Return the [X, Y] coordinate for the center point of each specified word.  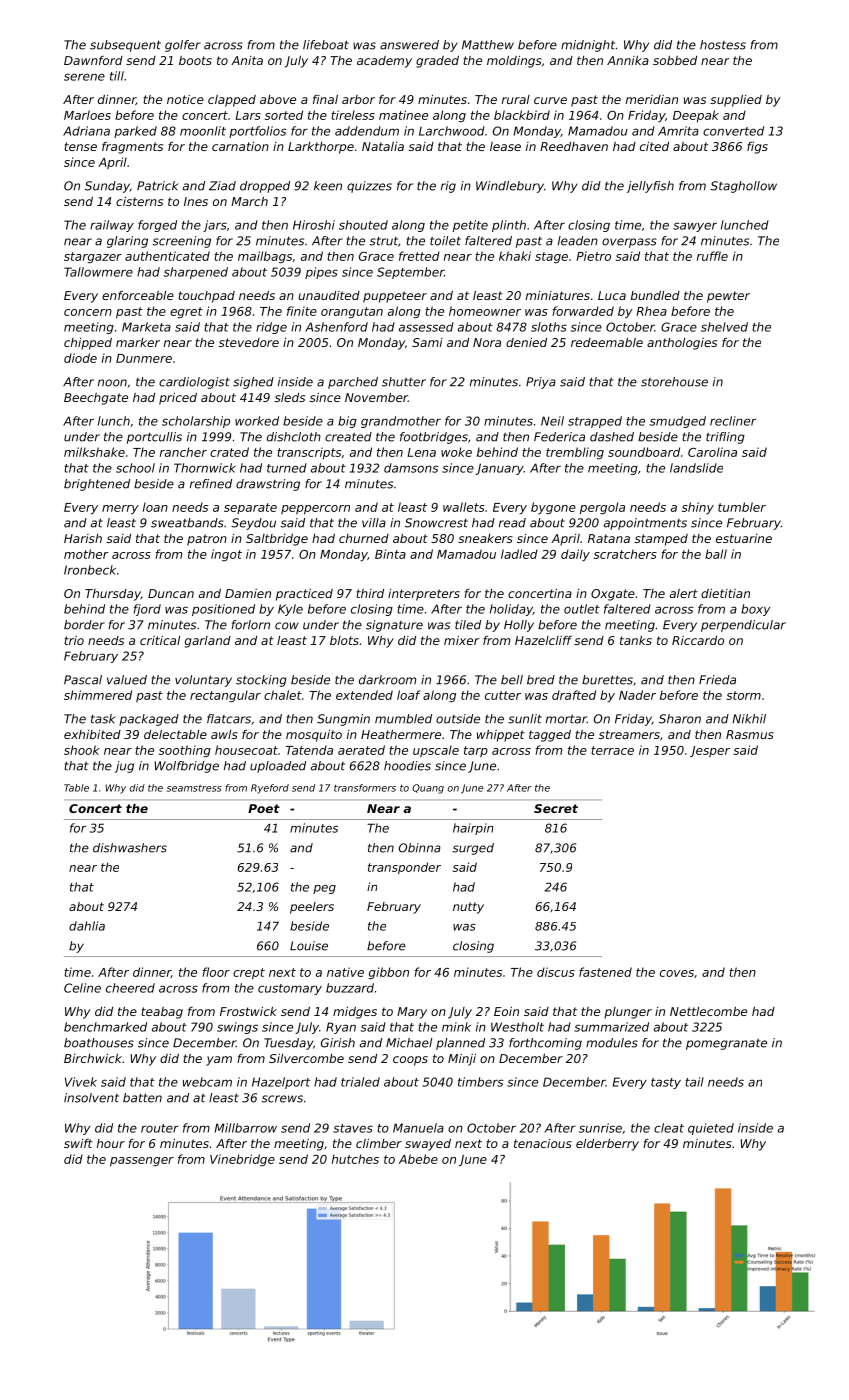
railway [112, 226]
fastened [605, 972]
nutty [468, 908]
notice [185, 99]
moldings [514, 62]
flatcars [229, 719]
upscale [436, 751]
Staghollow [743, 187]
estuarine [744, 538]
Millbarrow [246, 1128]
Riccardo [698, 640]
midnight [588, 46]
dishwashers [130, 848]
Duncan [171, 593]
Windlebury [510, 187]
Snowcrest [436, 523]
